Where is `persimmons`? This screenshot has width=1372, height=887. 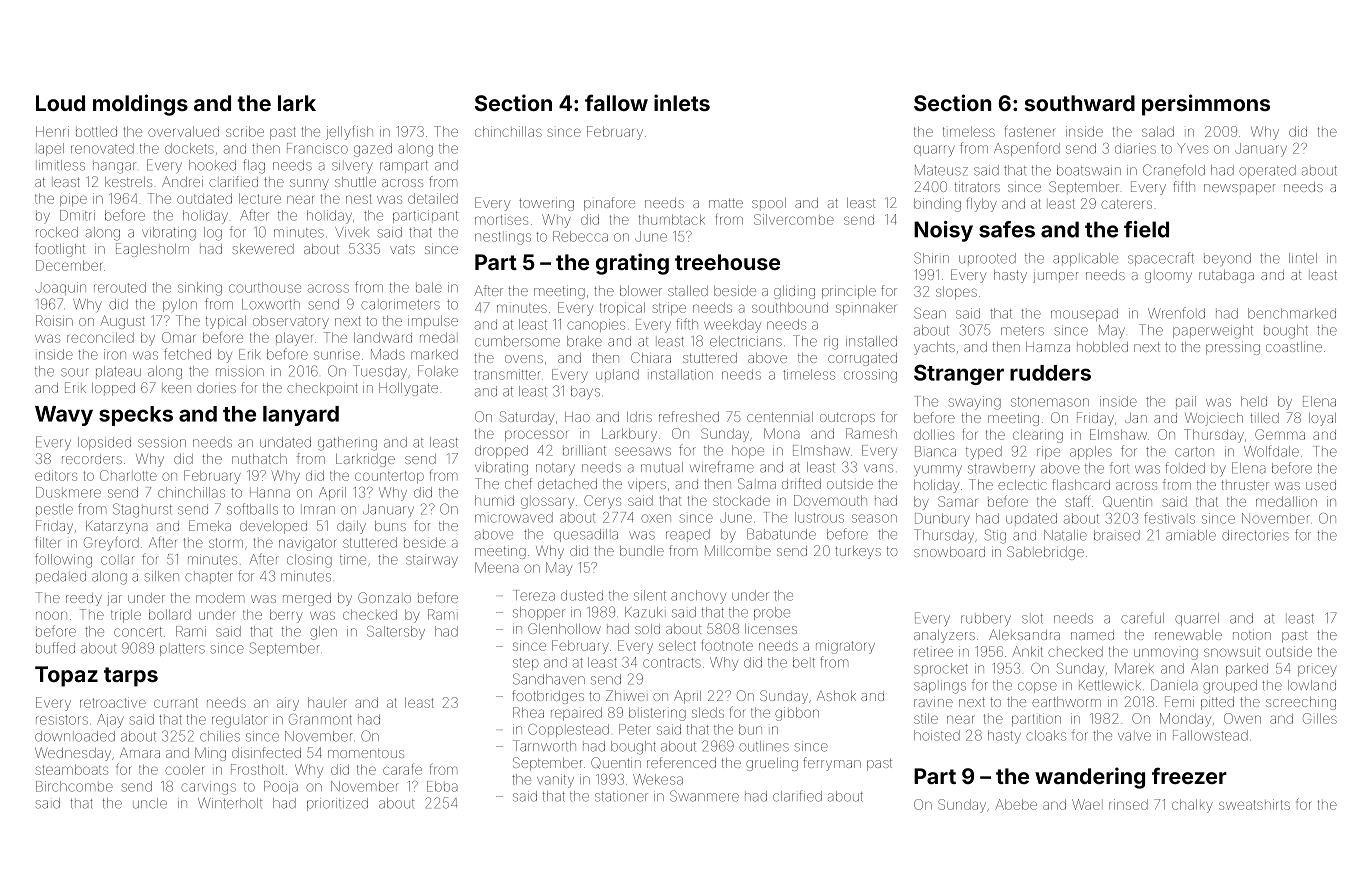
persimmons is located at coordinates (1206, 105).
